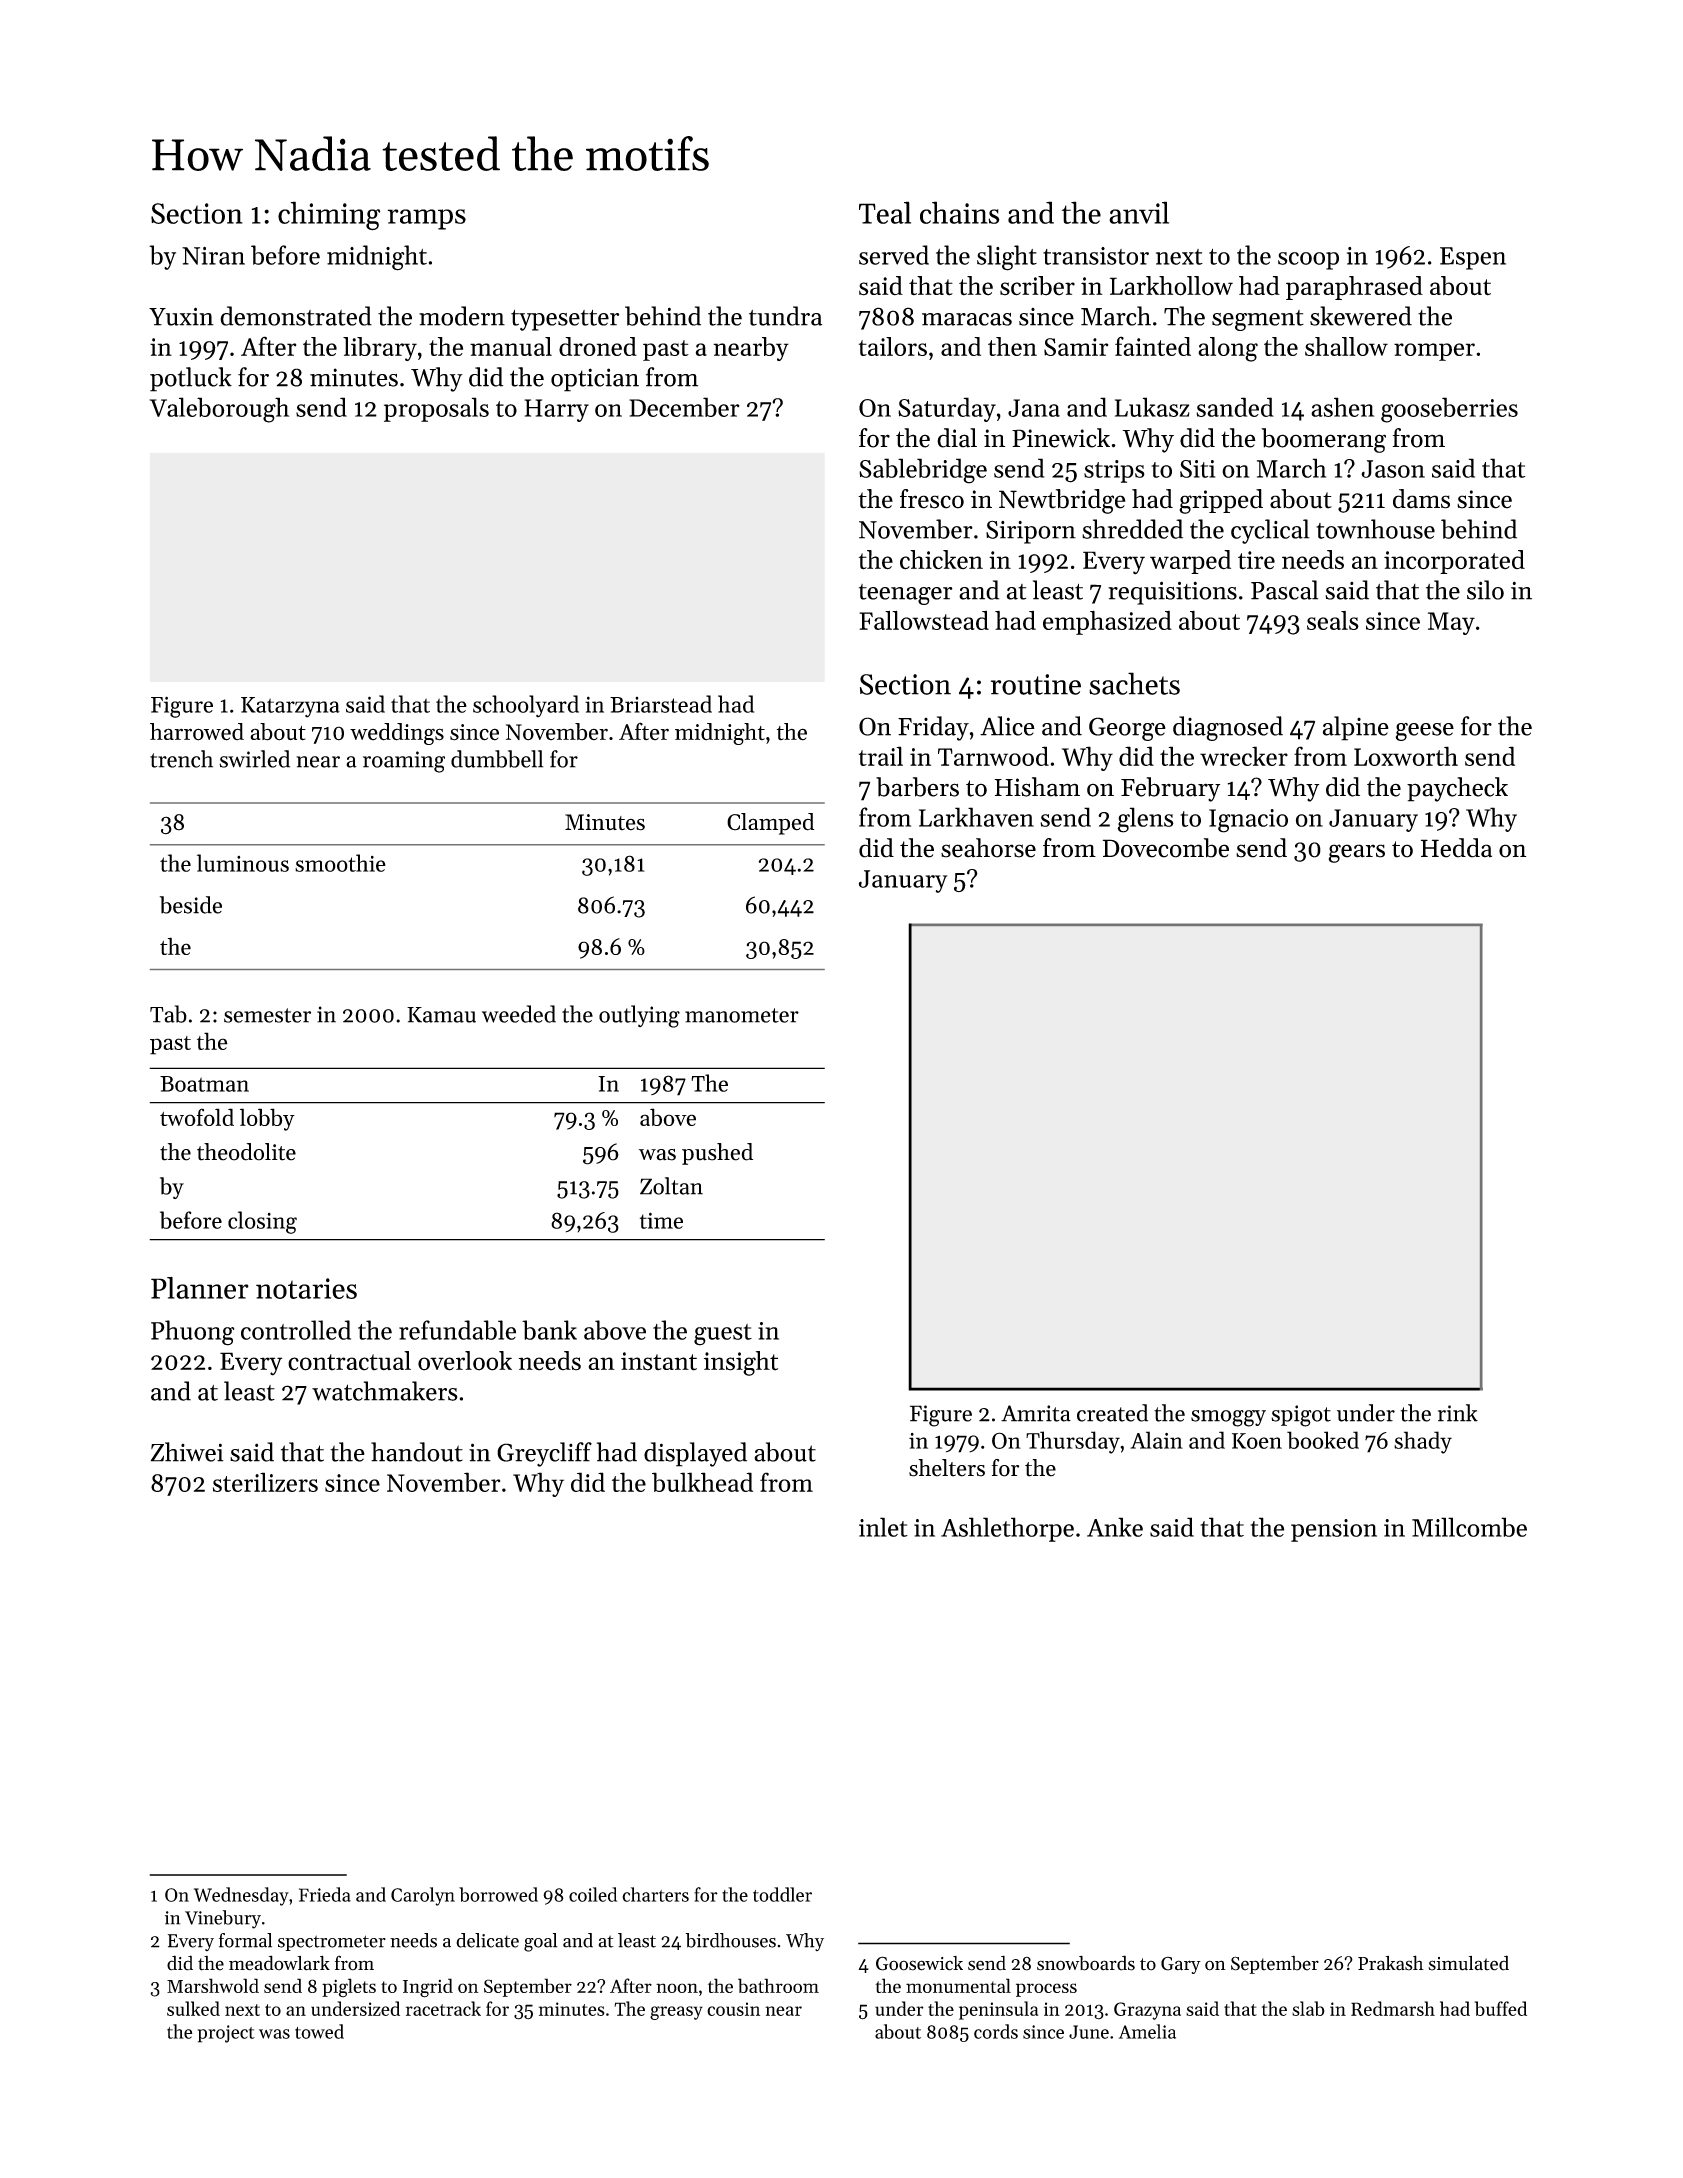 The height and width of the page is (2178, 1683). Describe the element at coordinates (197, 1117) in the page. I see `twofold` at that location.
